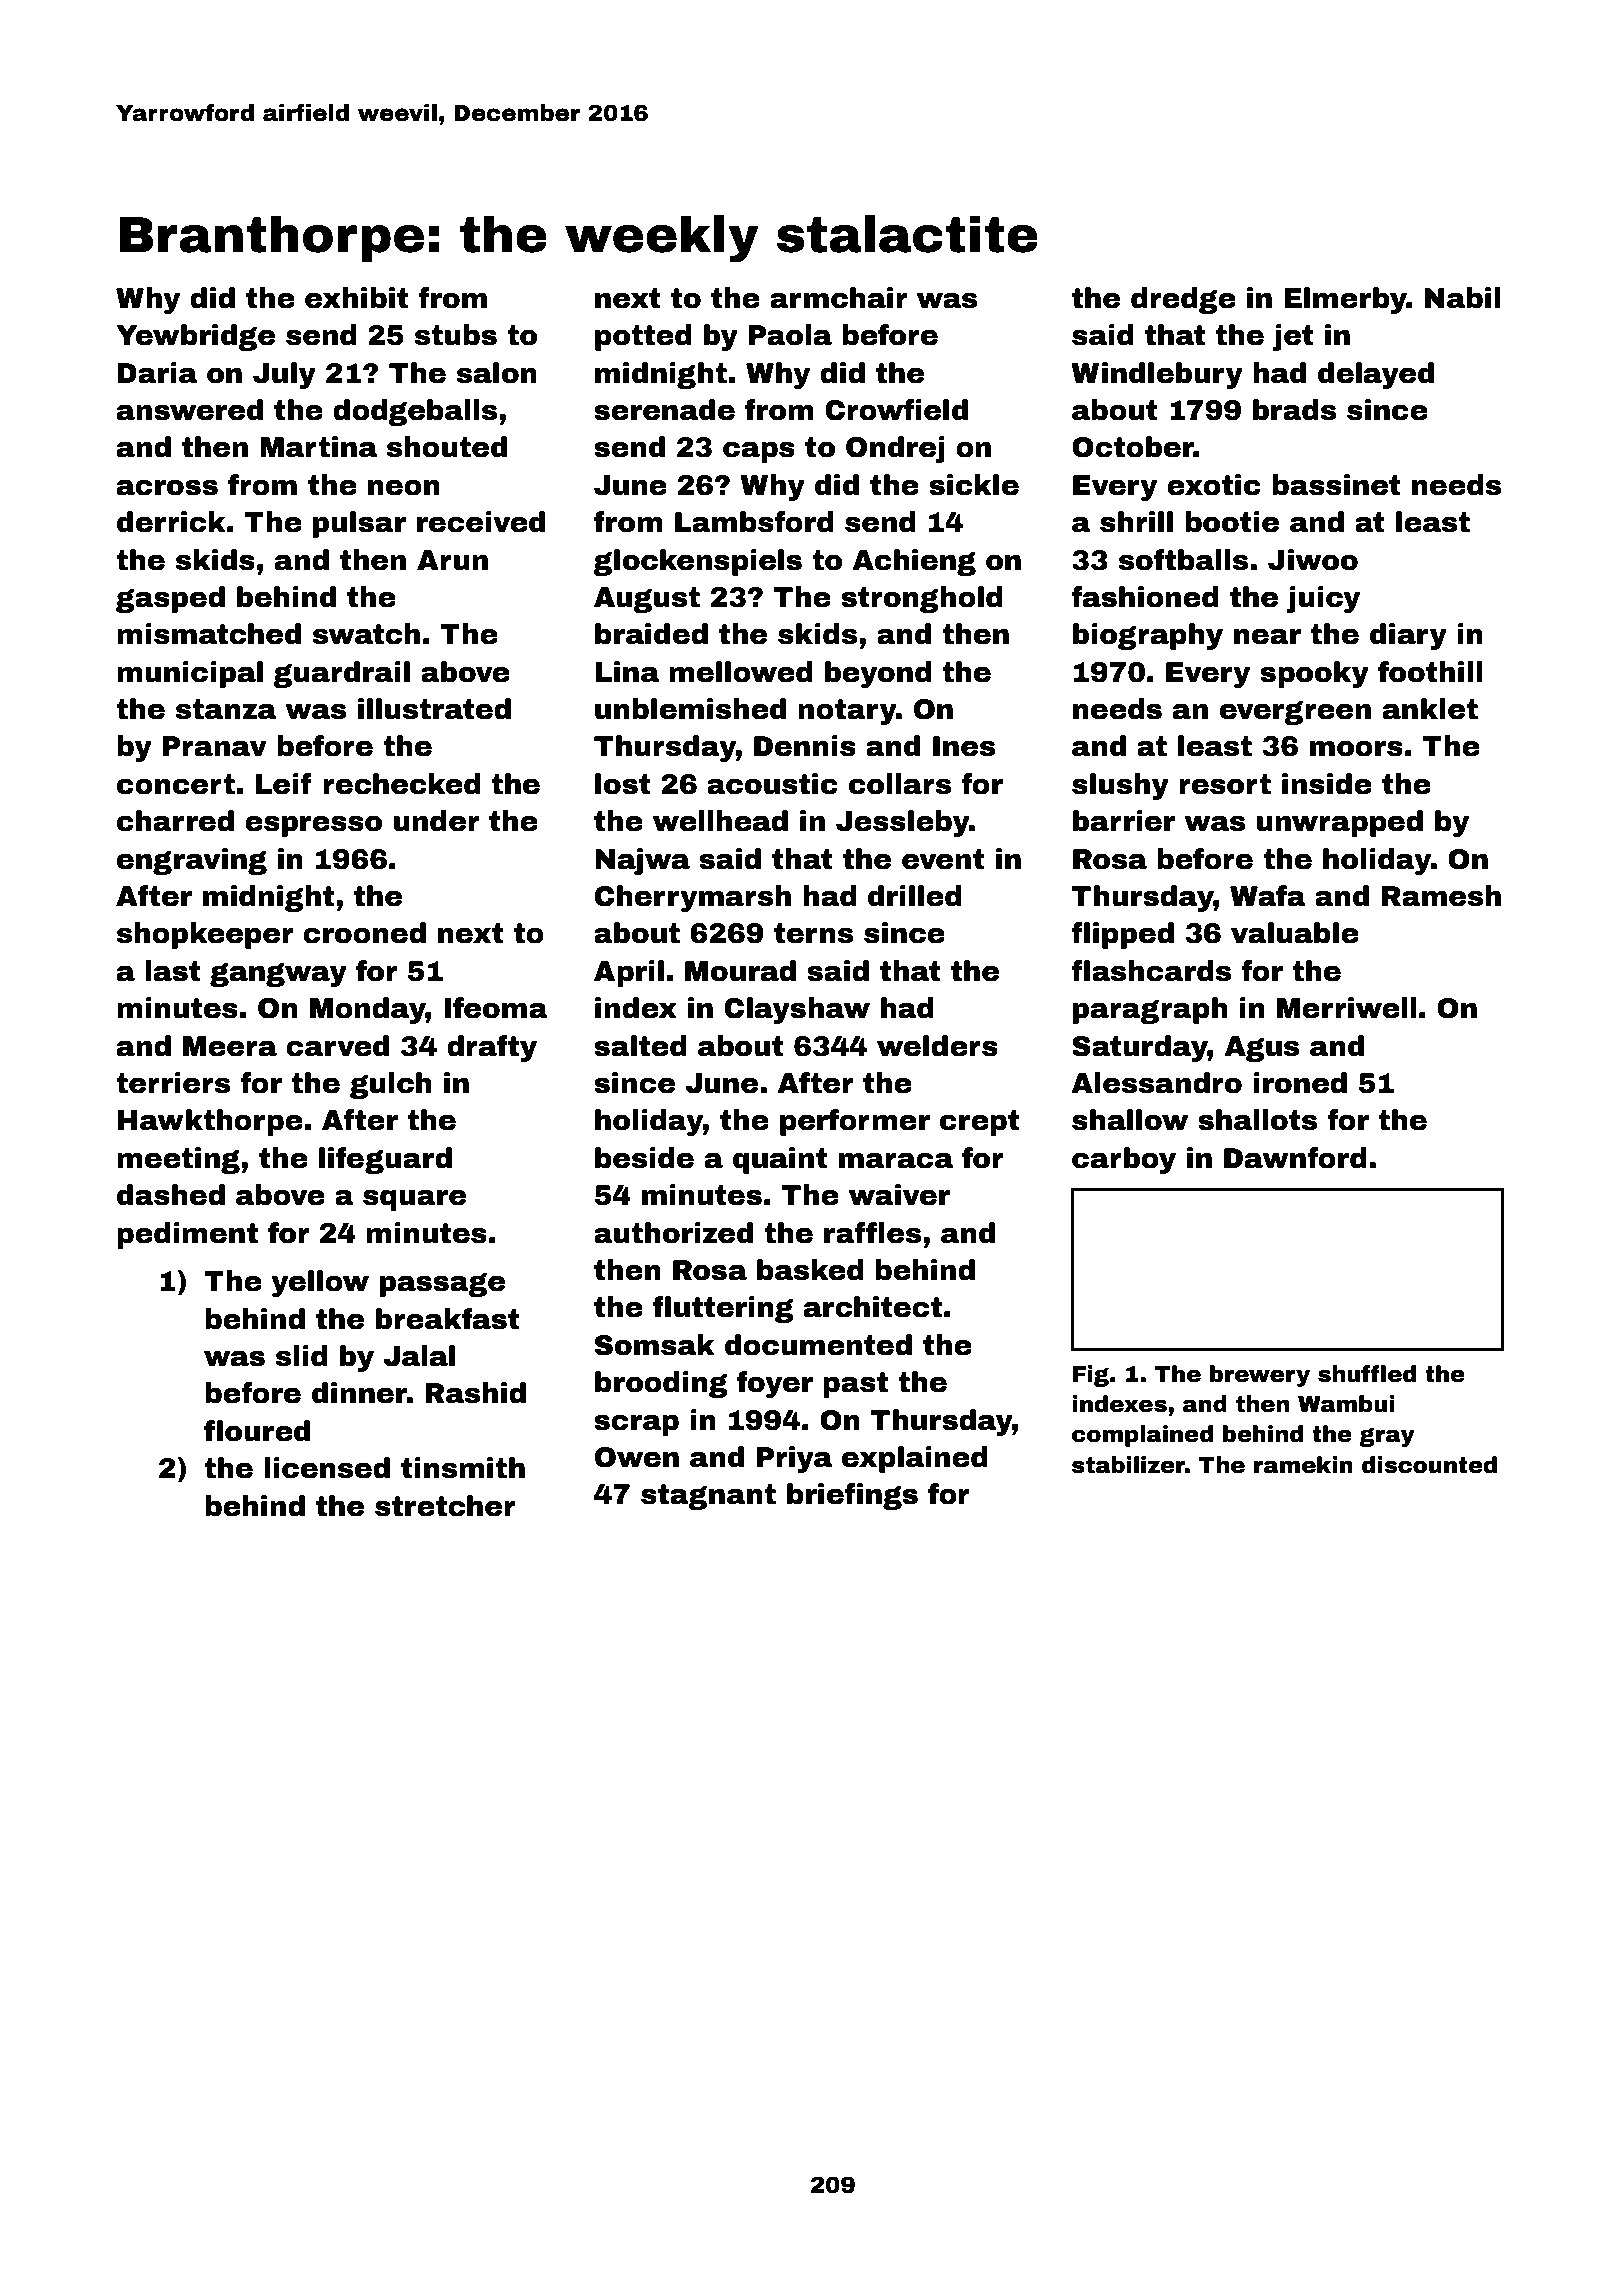 This page has height=2292, width=1620. Describe the element at coordinates (664, 410) in the page. I see `serenade` at that location.
